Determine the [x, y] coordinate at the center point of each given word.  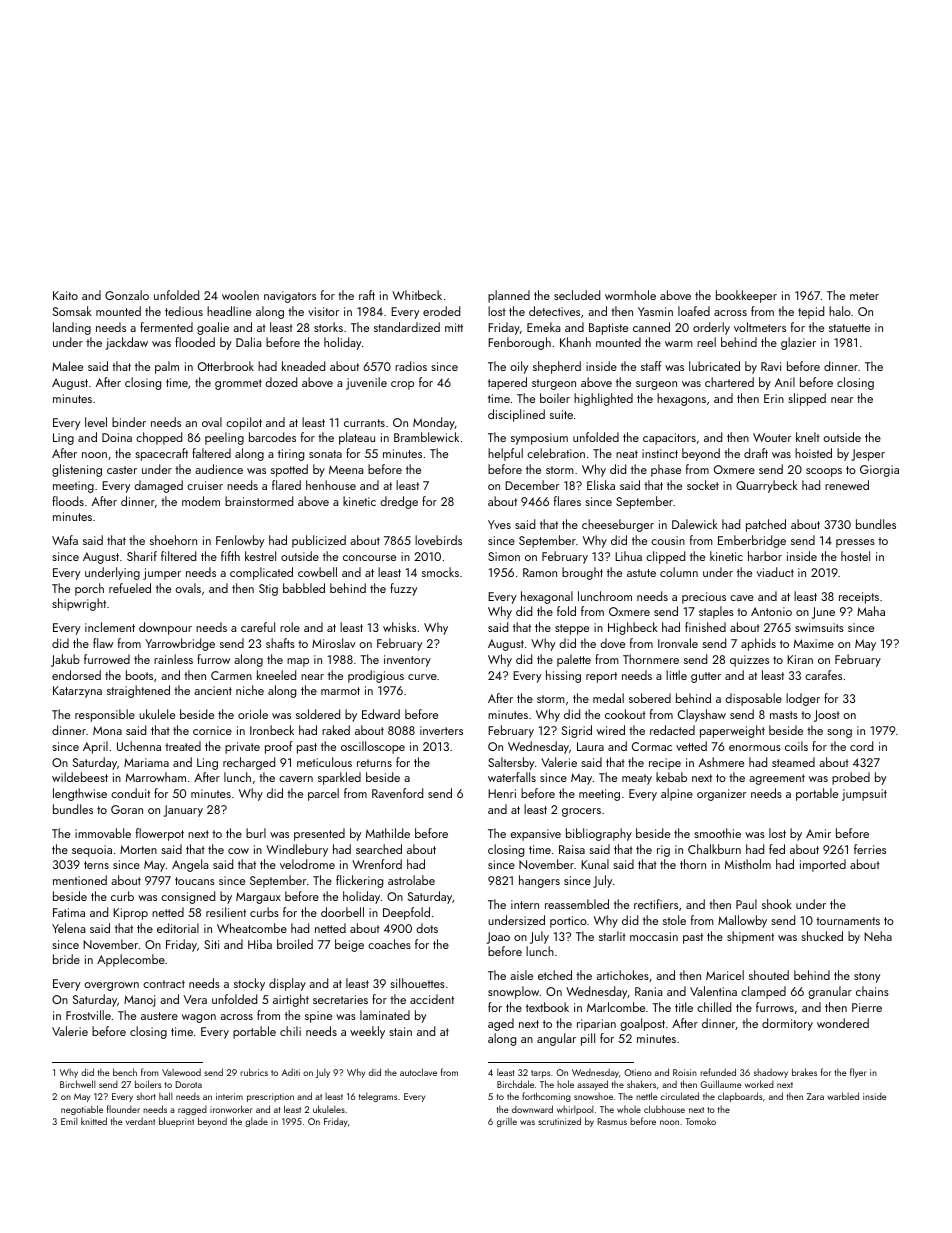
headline [229, 311]
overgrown [111, 986]
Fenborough [519, 343]
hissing [563, 676]
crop [402, 385]
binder [129, 422]
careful [258, 627]
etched [555, 975]
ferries [870, 849]
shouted [769, 975]
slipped [807, 399]
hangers [539, 881]
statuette [849, 328]
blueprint [176, 1122]
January [183, 811]
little [676, 675]
